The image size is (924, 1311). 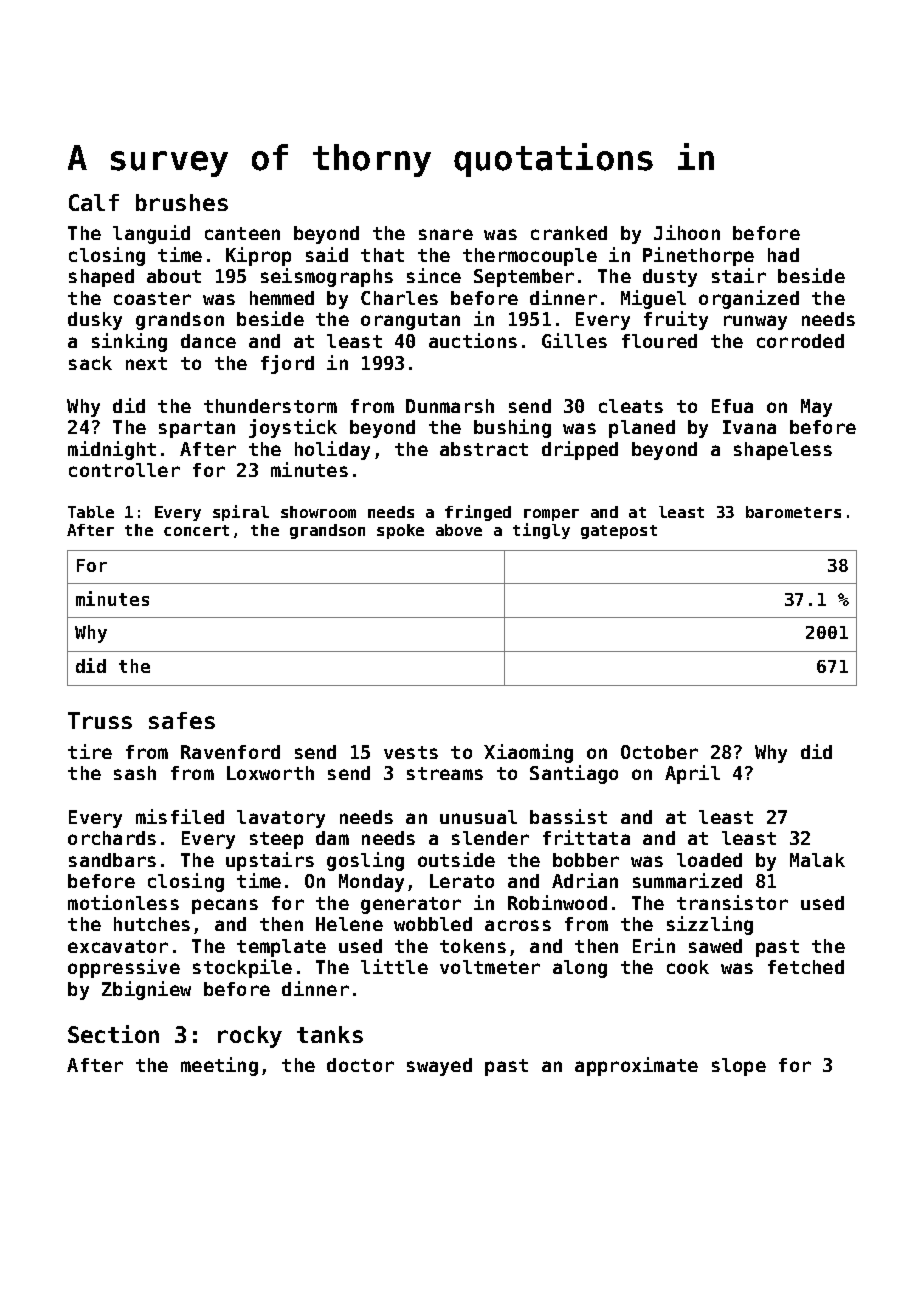 What do you see at coordinates (400, 531) in the screenshot?
I see `spoke` at bounding box center [400, 531].
